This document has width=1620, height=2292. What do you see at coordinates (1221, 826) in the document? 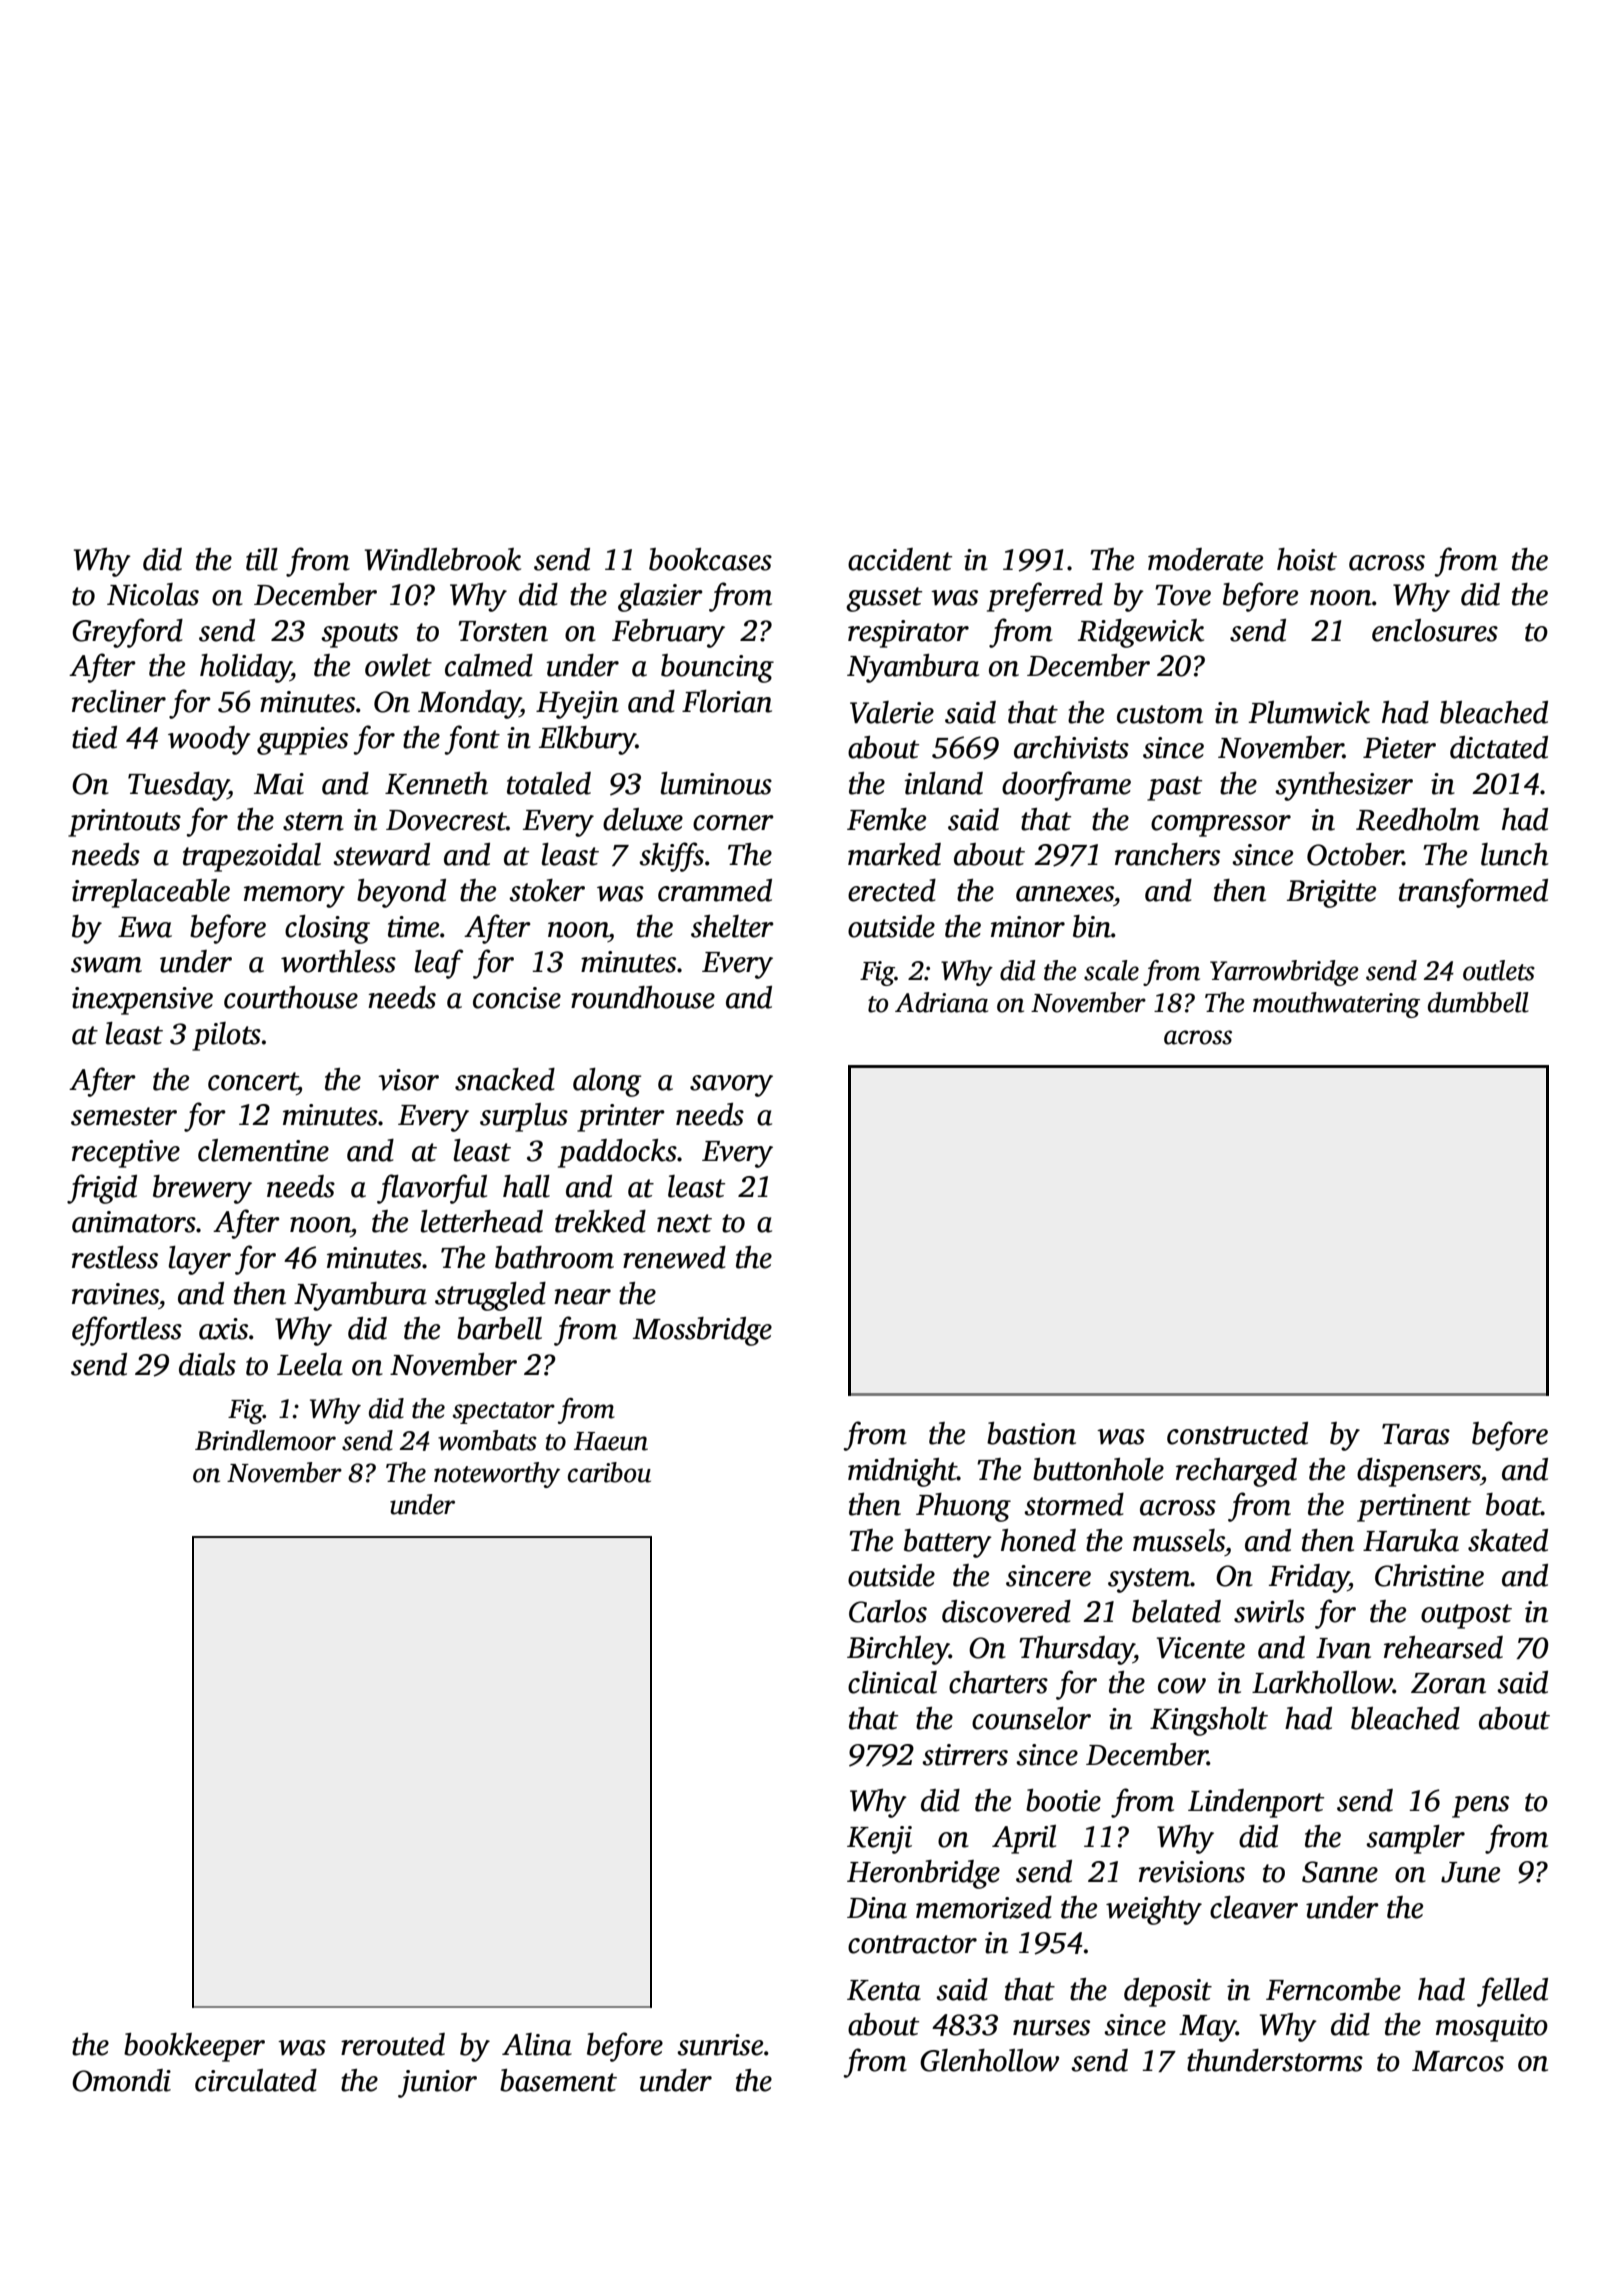
I see `compressor` at bounding box center [1221, 826].
